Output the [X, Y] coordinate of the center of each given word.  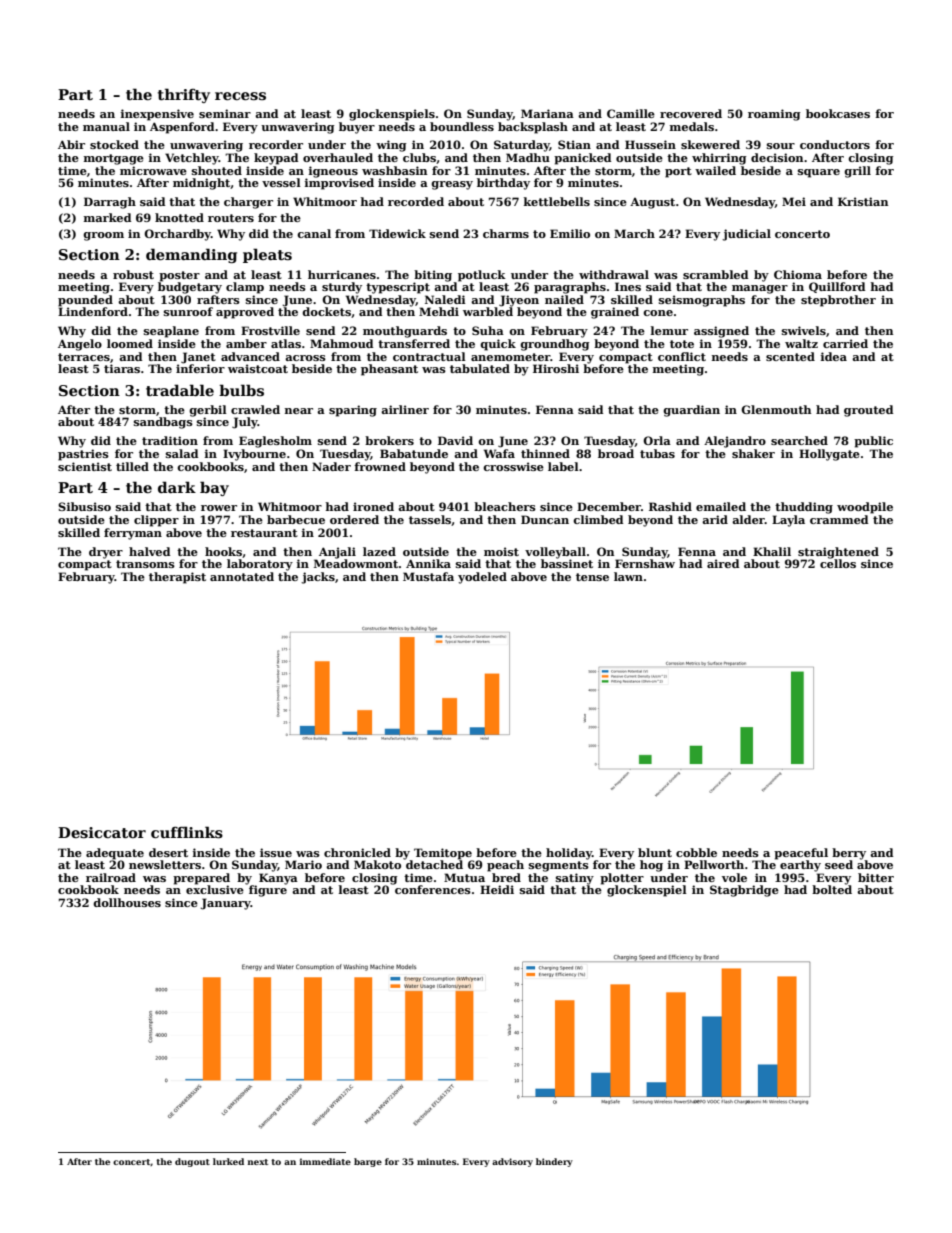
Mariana [547, 113]
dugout [192, 1162]
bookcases [838, 113]
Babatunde [414, 453]
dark [177, 487]
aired [723, 563]
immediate [325, 1161]
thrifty [184, 95]
